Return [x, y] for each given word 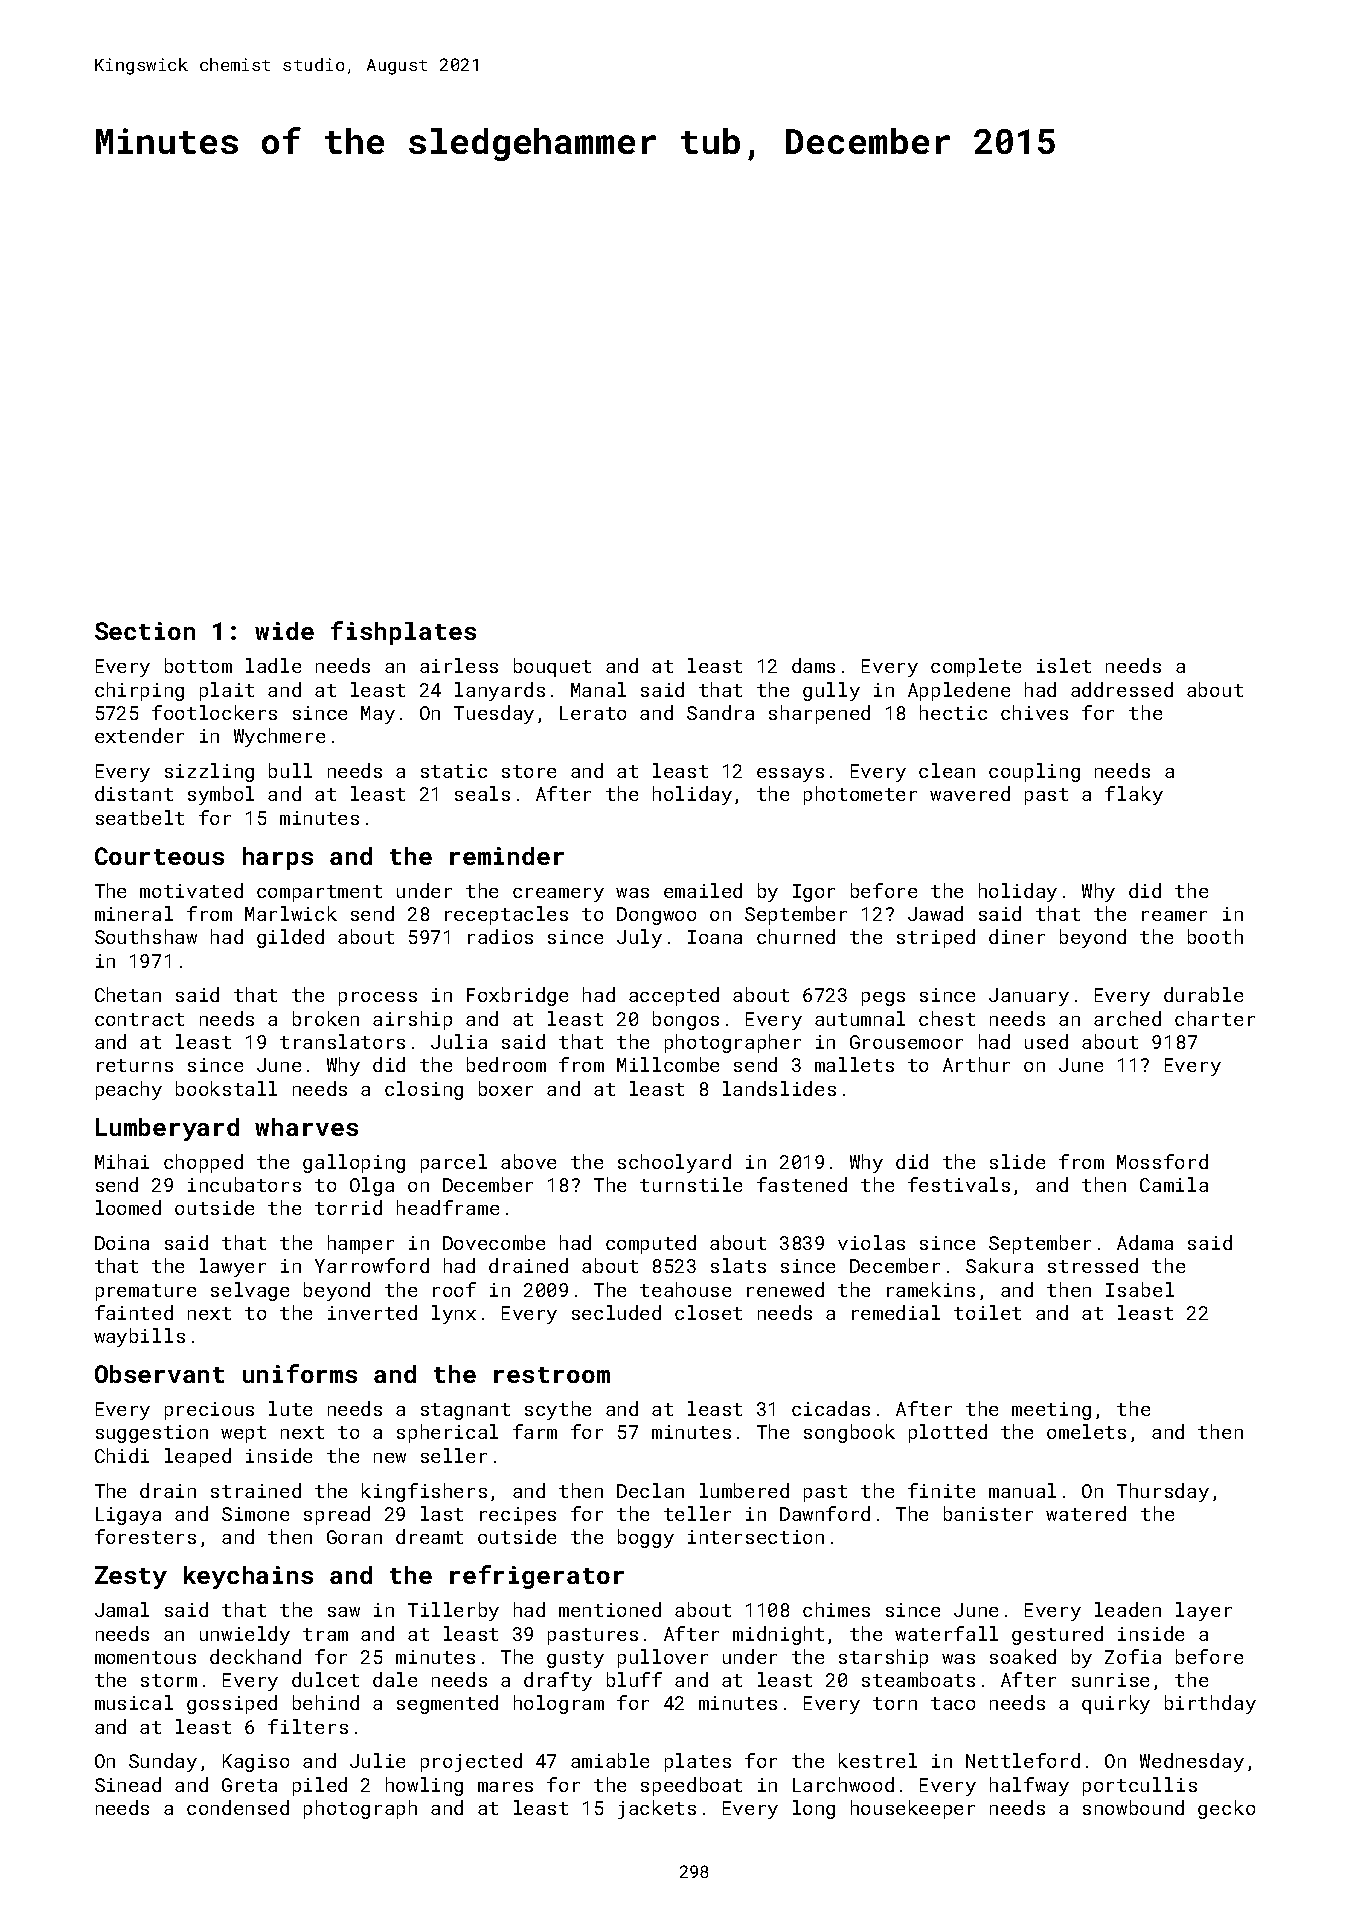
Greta [249, 1785]
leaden [1128, 1609]
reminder [507, 856]
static [454, 771]
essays [790, 775]
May [378, 715]
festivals [959, 1184]
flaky [1134, 795]
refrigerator [537, 1577]
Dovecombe [494, 1242]
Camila [1174, 1184]
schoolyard [674, 1163]
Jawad [935, 913]
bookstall [226, 1088]
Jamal [122, 1609]
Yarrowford [372, 1265]
